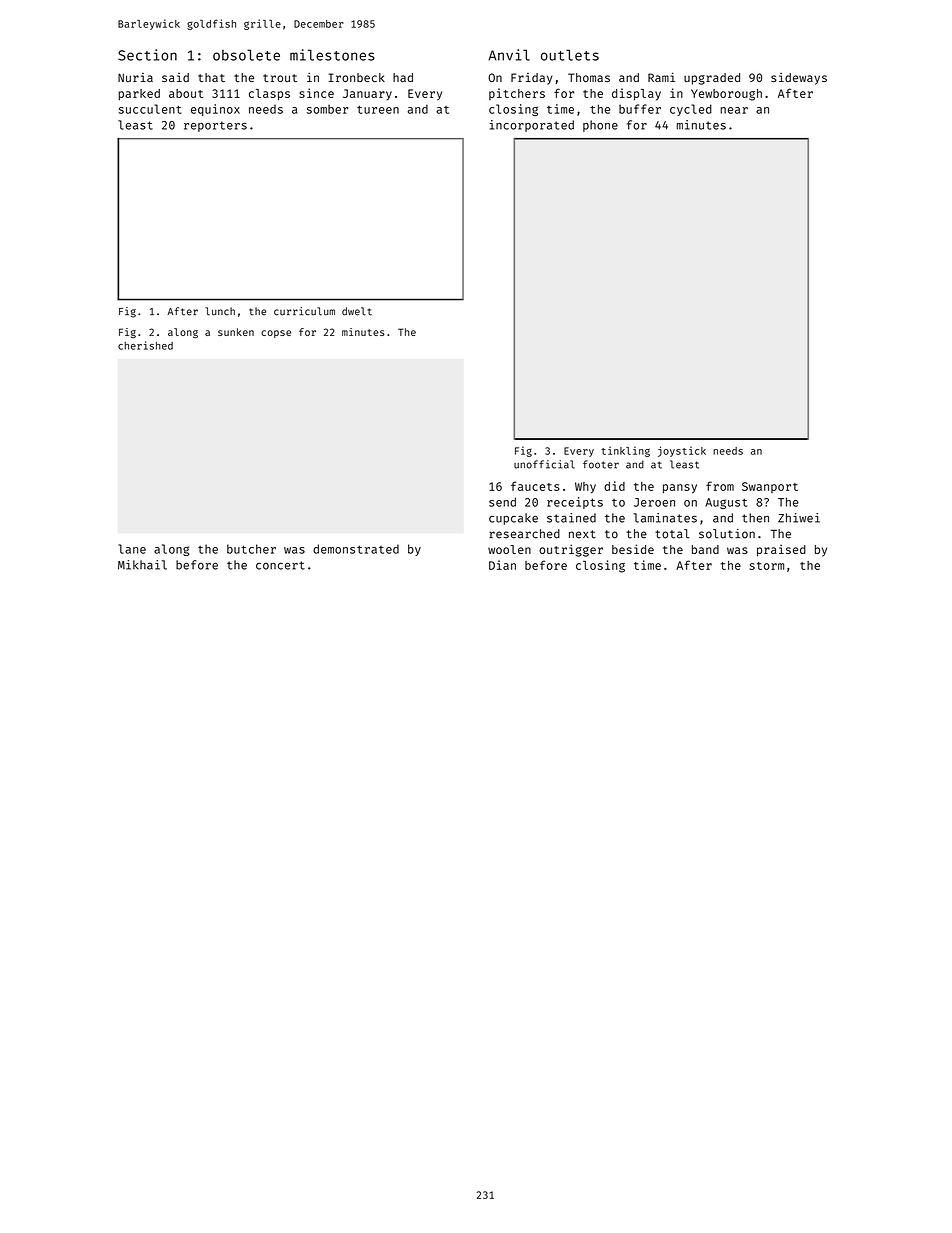 This image has width=952, height=1233. I want to click on sideways, so click(799, 79).
